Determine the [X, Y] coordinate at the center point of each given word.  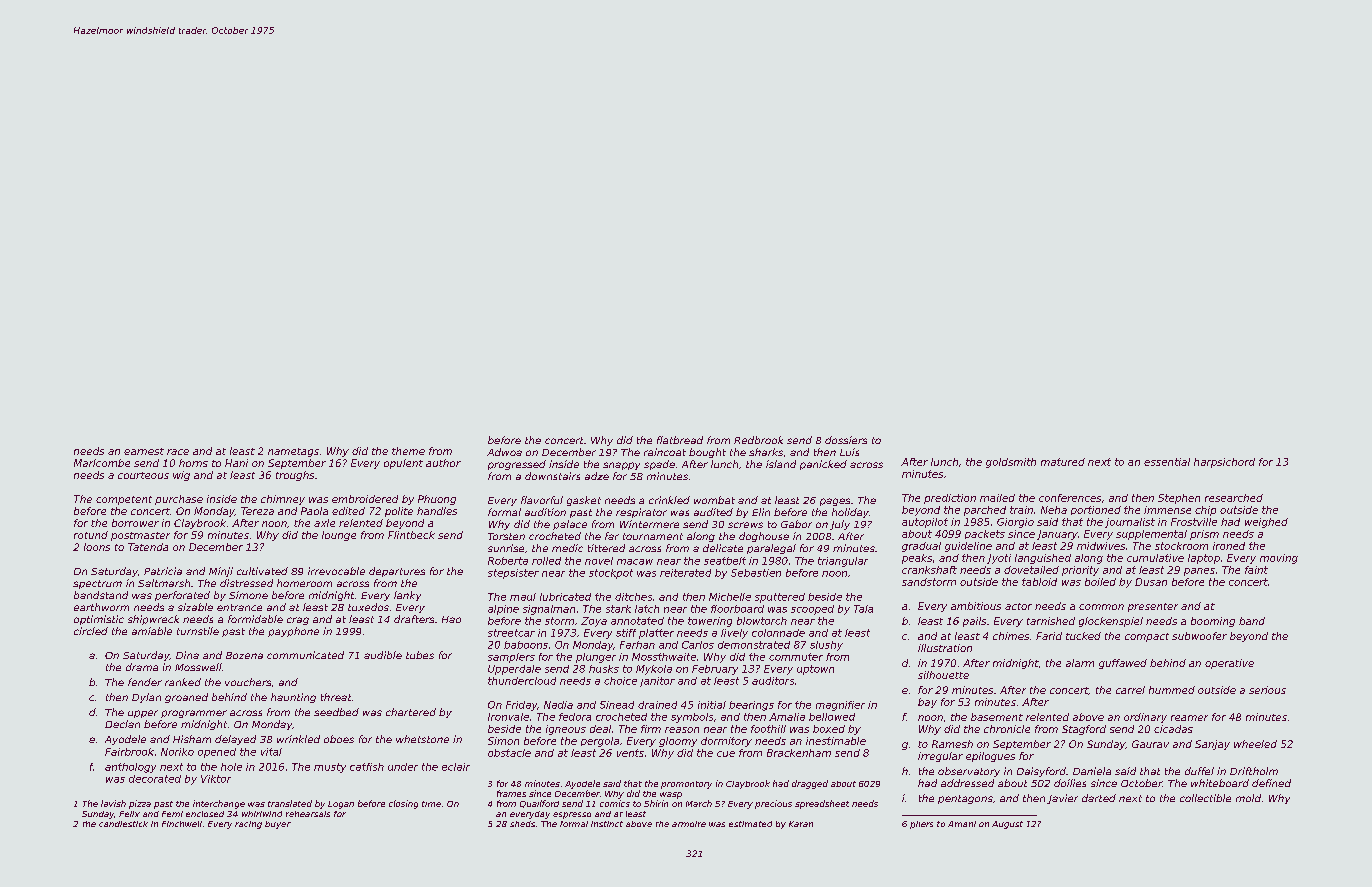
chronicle [1007, 729]
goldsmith [1011, 463]
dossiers [846, 440]
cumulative [1155, 558]
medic [567, 548]
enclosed [205, 814]
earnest [144, 451]
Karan [801, 824]
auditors [773, 681]
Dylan [146, 698]
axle [324, 523]
